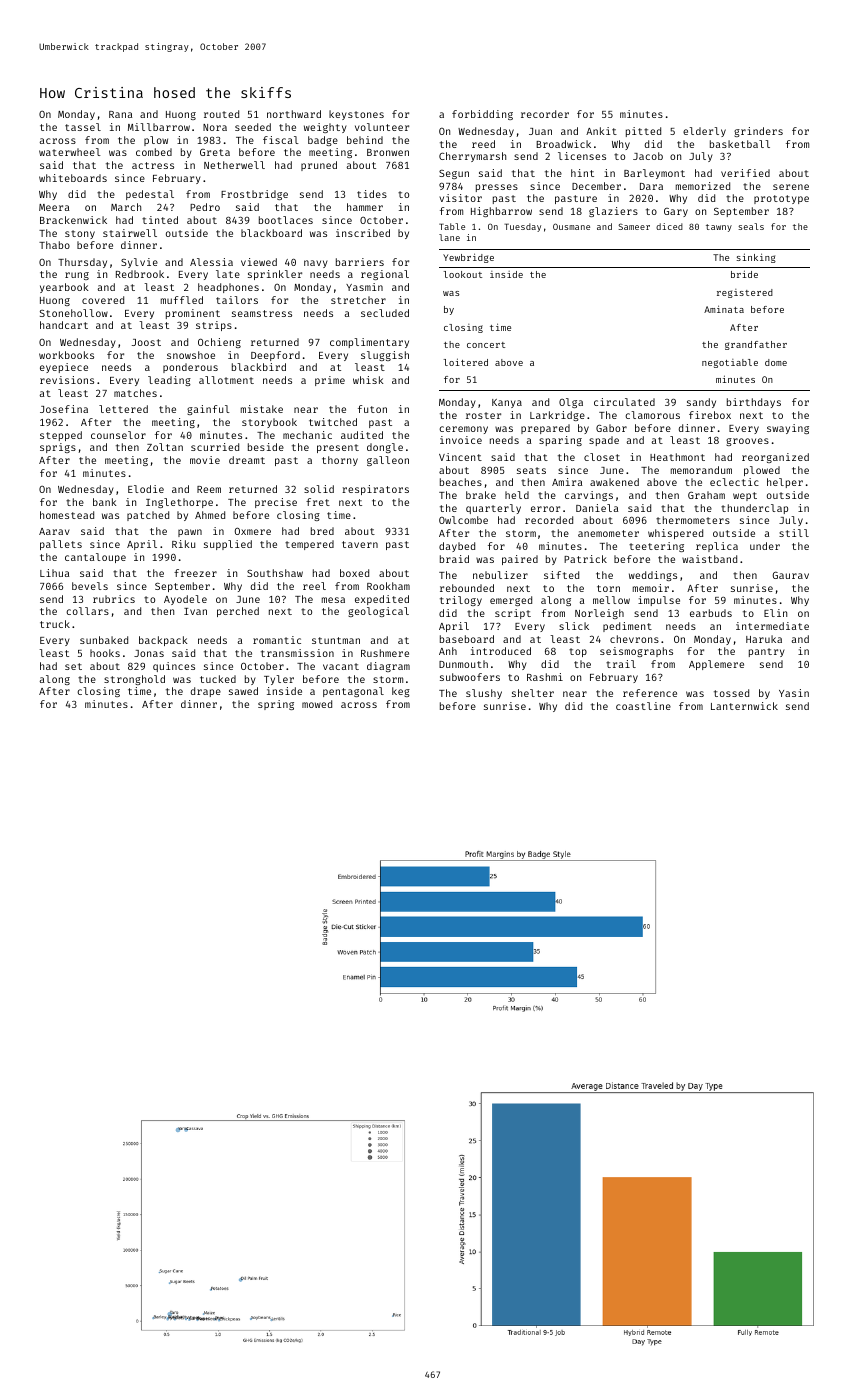 Image resolution: width=849 pixels, height=1400 pixels. Describe the element at coordinates (314, 586) in the page. I see `reel` at that location.
